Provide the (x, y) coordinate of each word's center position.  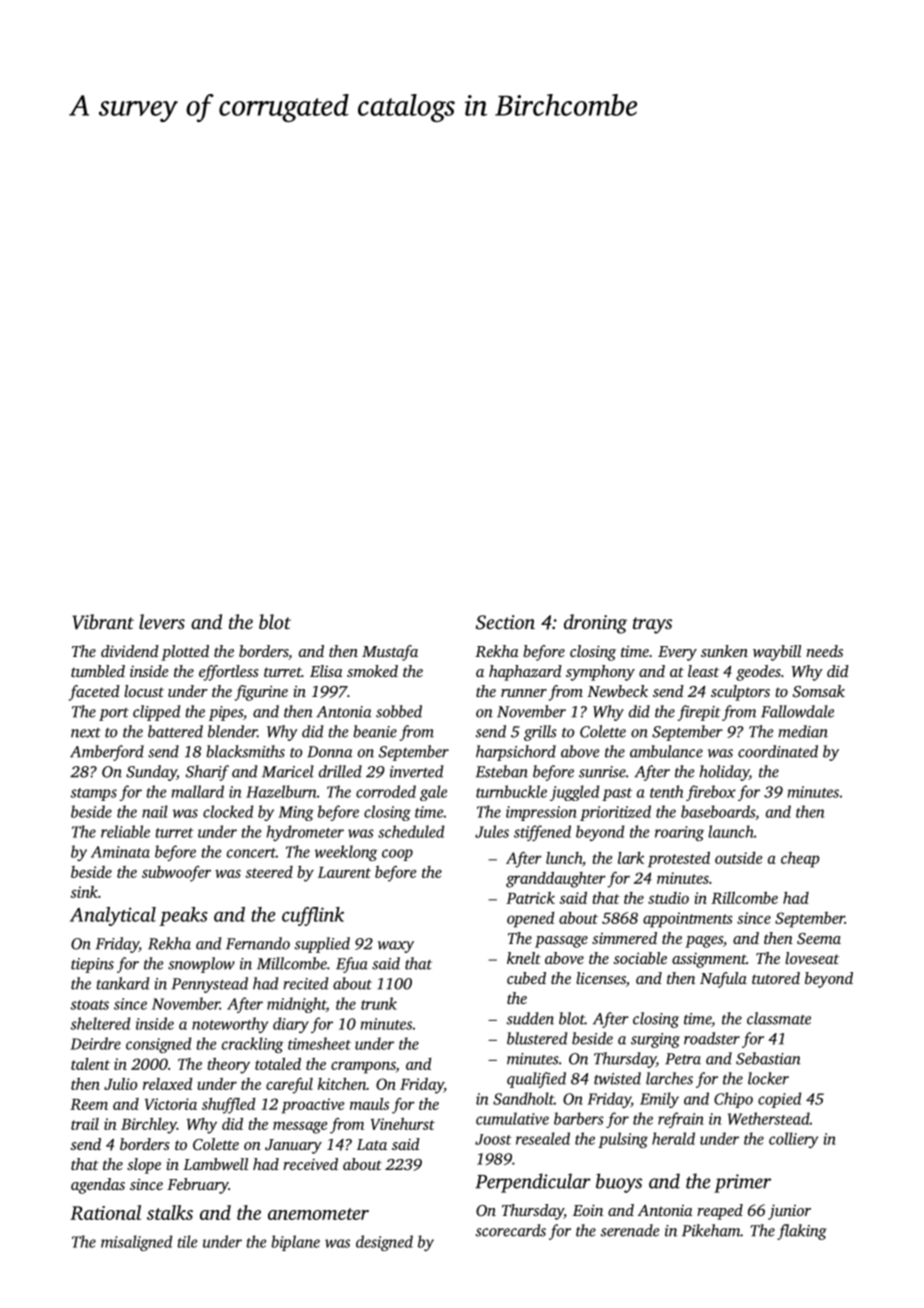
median (803, 731)
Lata (372, 1144)
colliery (793, 1140)
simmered (624, 938)
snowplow (201, 965)
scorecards (511, 1230)
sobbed (399, 711)
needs (824, 651)
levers (162, 621)
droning (595, 624)
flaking (802, 1232)
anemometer (318, 1214)
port (114, 714)
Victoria (171, 1104)
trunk (379, 1003)
